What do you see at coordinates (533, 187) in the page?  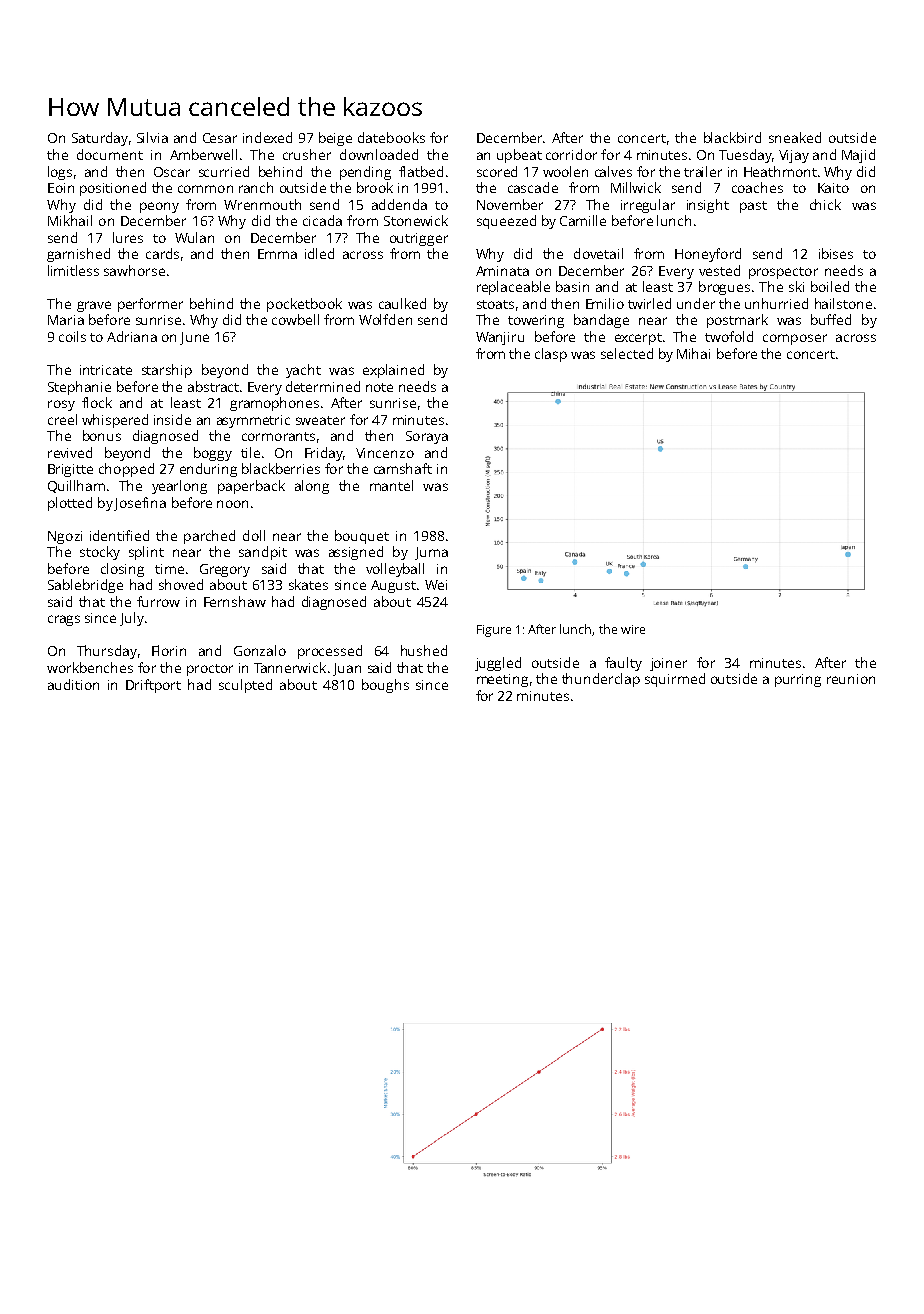 I see `cascade` at bounding box center [533, 187].
